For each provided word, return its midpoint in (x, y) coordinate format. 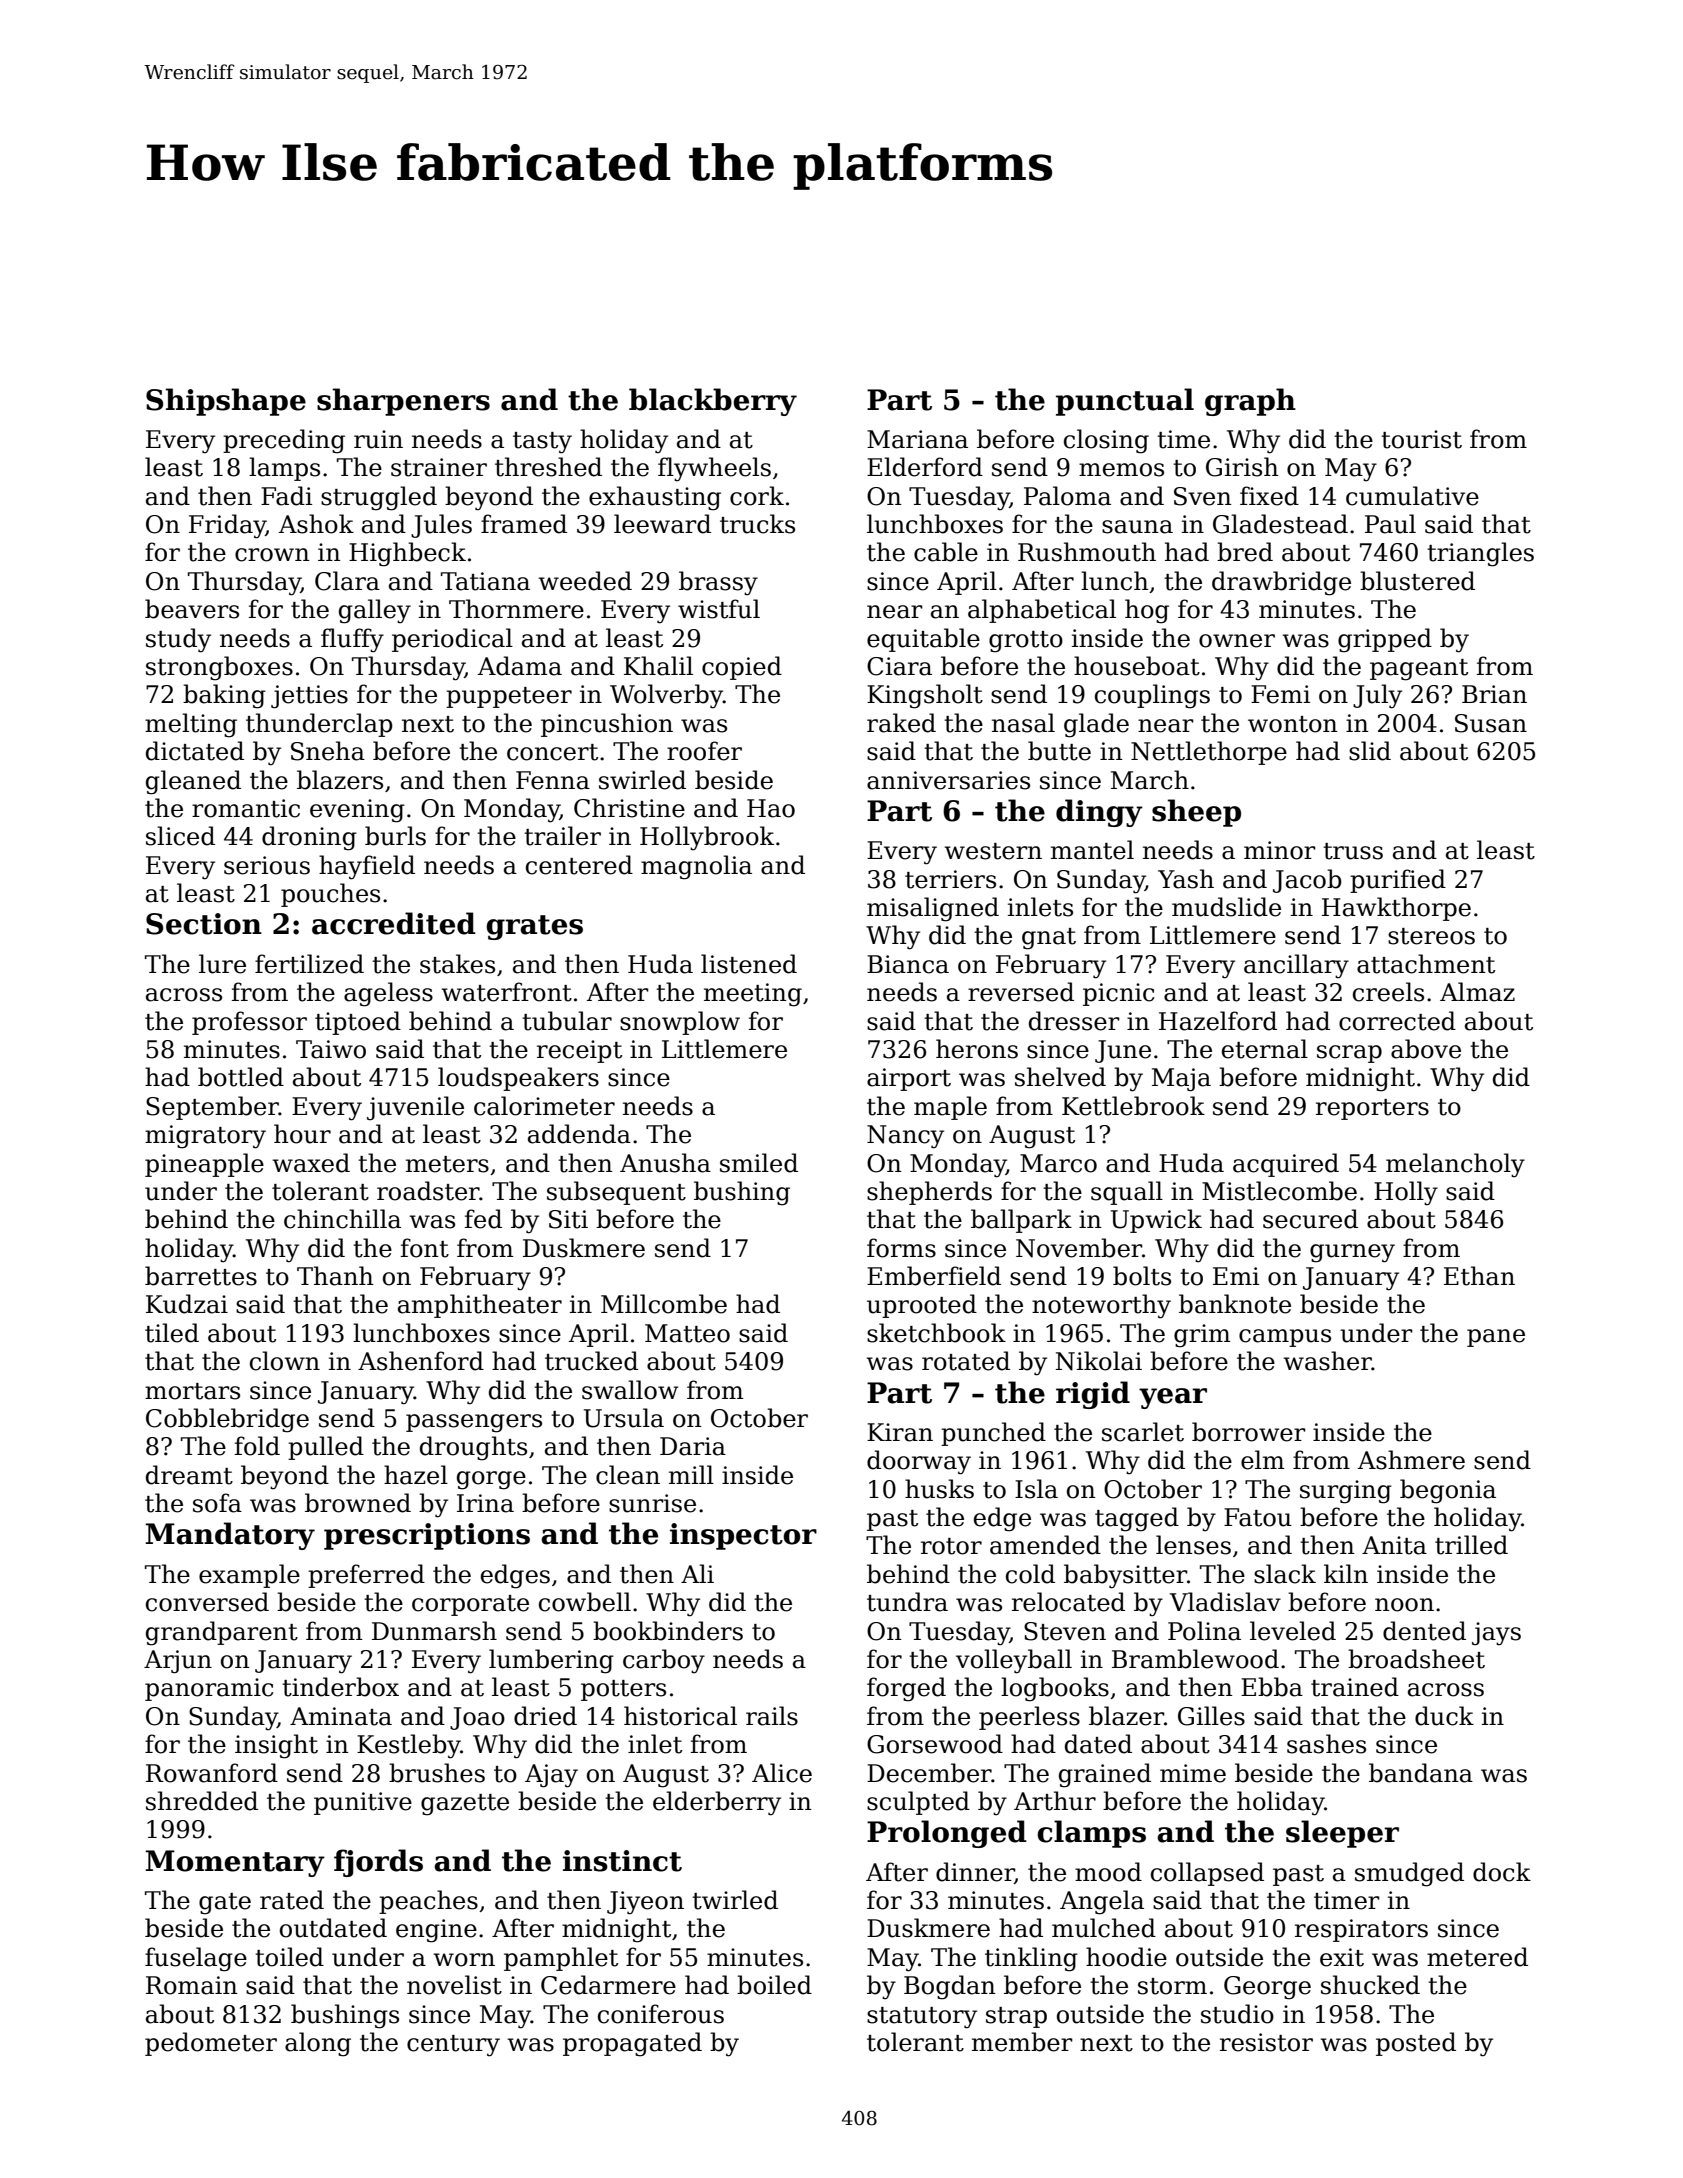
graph (1250, 402)
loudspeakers (518, 1079)
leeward (662, 524)
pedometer (211, 2044)
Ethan (1479, 1276)
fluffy (352, 640)
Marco (1058, 1163)
